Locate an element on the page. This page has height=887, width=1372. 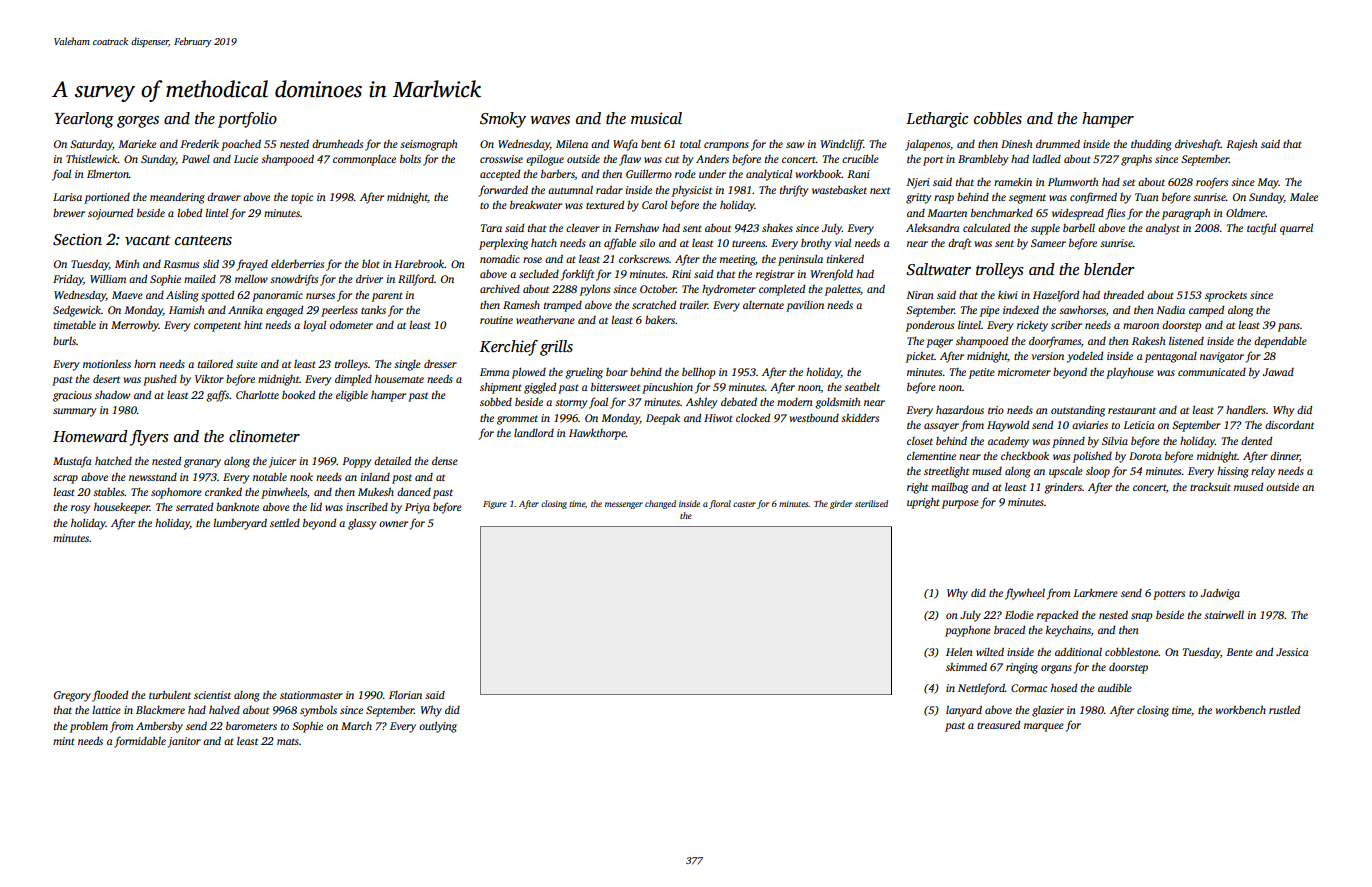
pinwheels is located at coordinates (284, 493).
